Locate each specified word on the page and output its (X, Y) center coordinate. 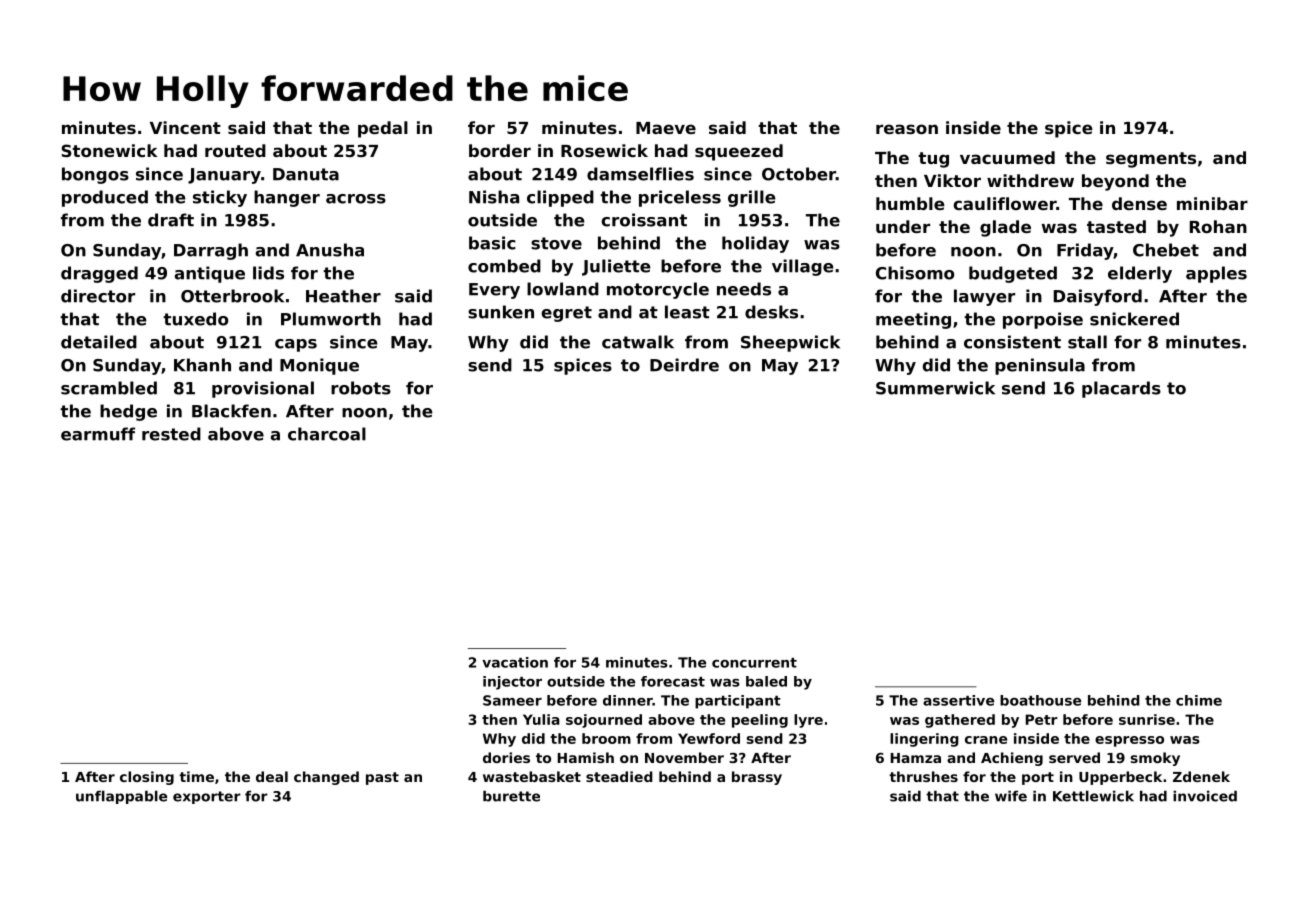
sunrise (1147, 719)
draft (171, 220)
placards (1121, 389)
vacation (515, 662)
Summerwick (935, 388)
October (799, 174)
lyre (808, 721)
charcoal (327, 434)
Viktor (952, 180)
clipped (560, 198)
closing (147, 778)
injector (512, 683)
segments (1151, 160)
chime (1199, 700)
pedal (383, 129)
